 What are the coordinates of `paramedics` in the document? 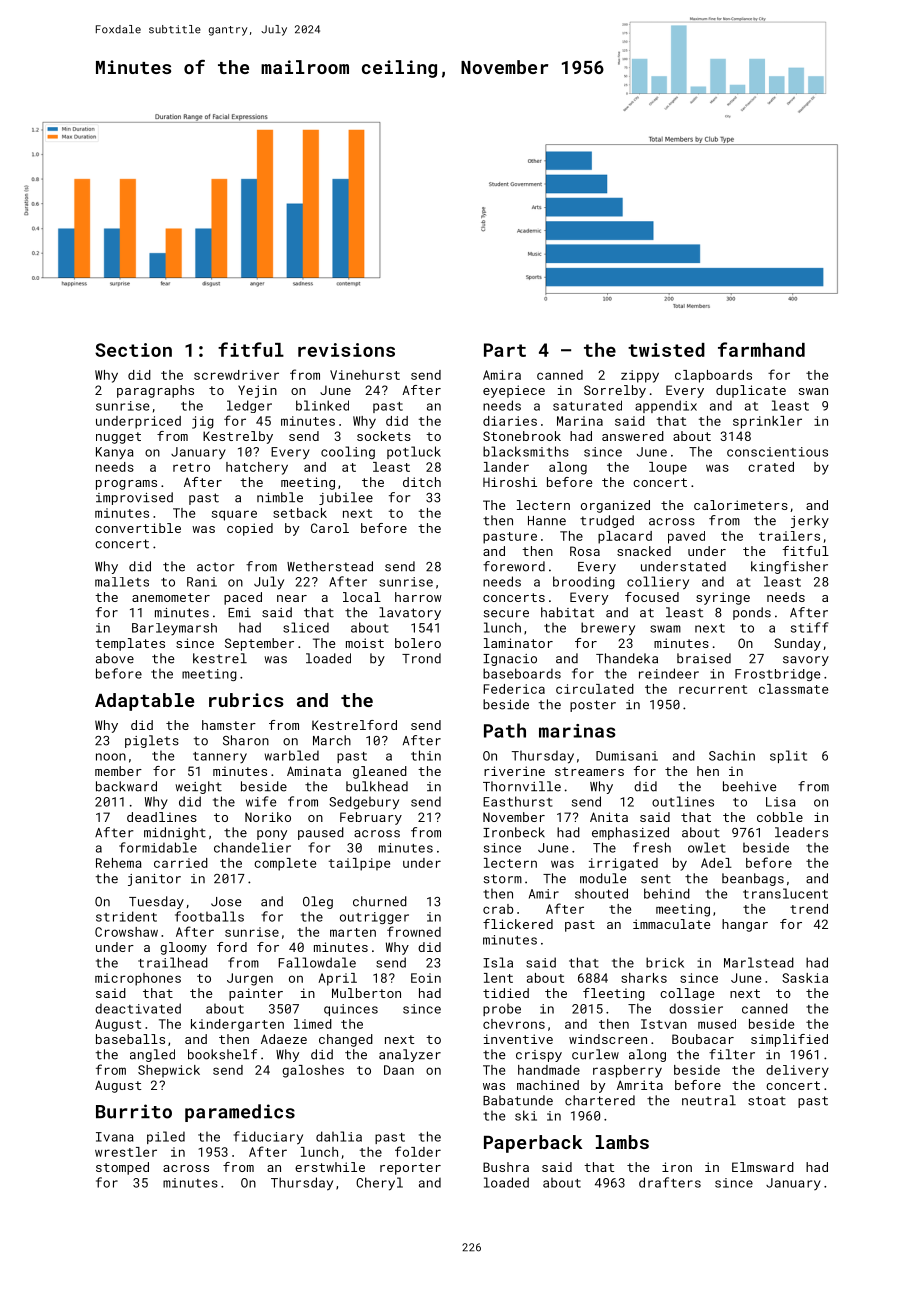 It's located at (240, 1113).
